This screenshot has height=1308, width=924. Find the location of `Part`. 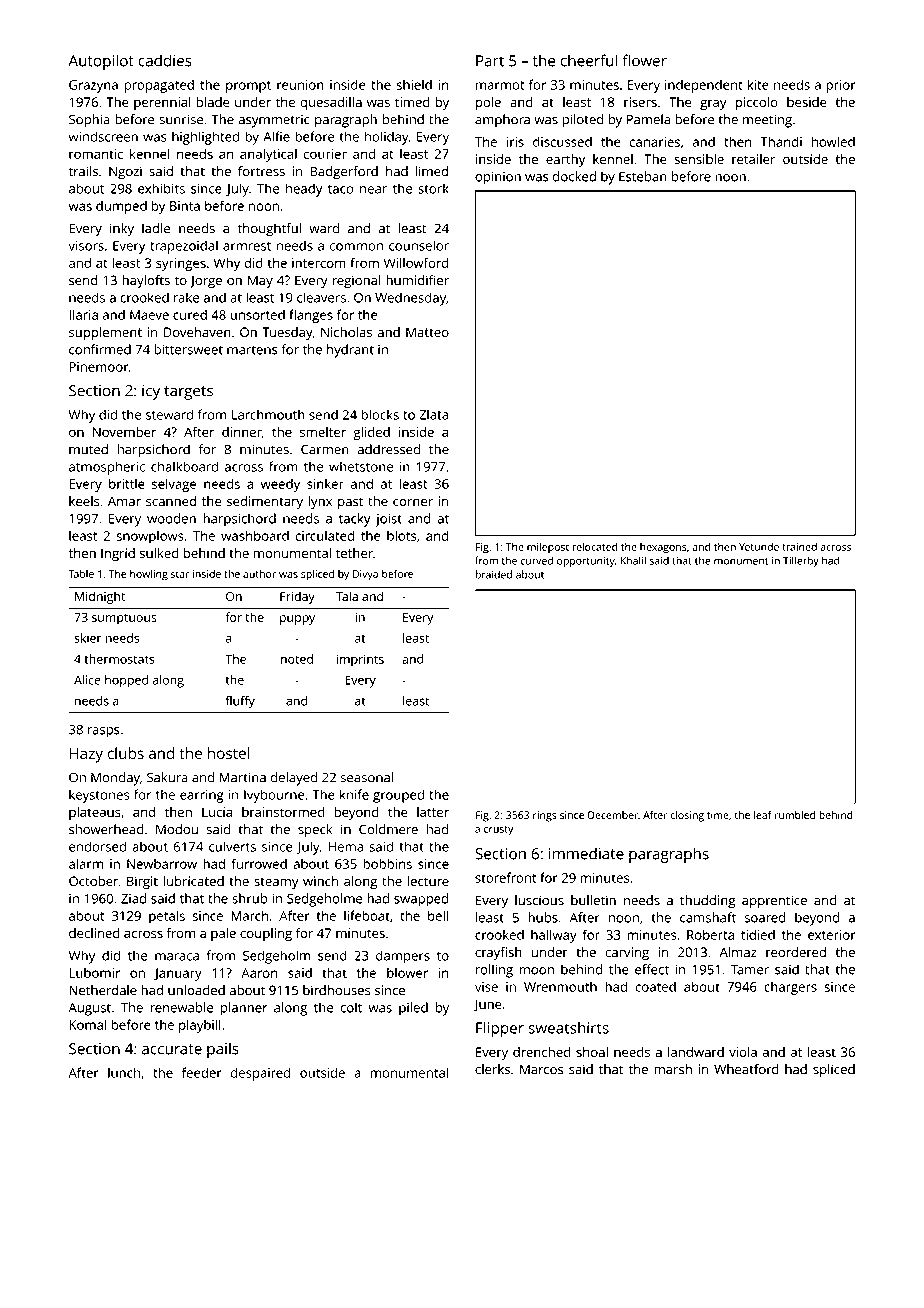

Part is located at coordinates (490, 61).
